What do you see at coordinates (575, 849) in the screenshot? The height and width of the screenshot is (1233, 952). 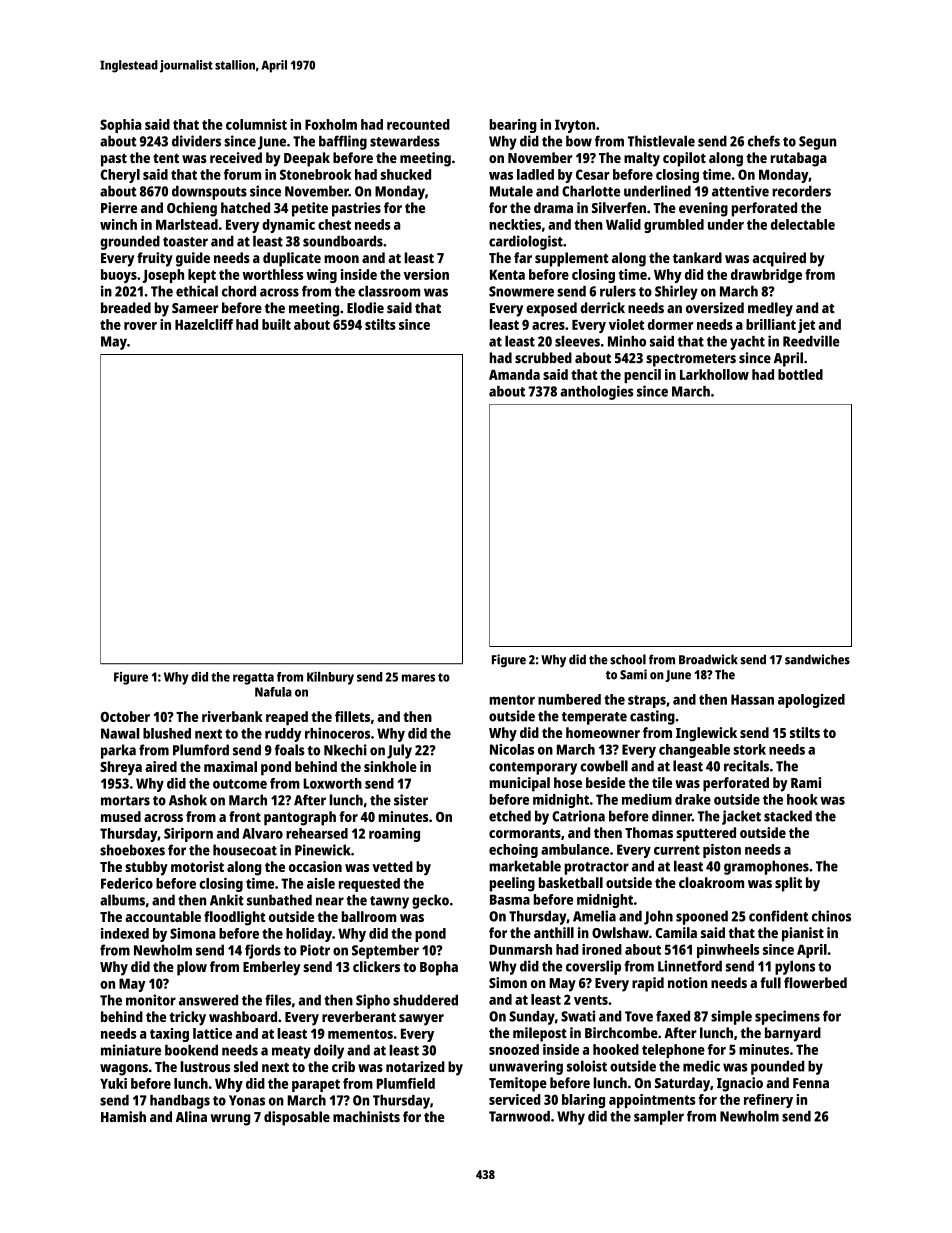 I see `ambulance` at bounding box center [575, 849].
